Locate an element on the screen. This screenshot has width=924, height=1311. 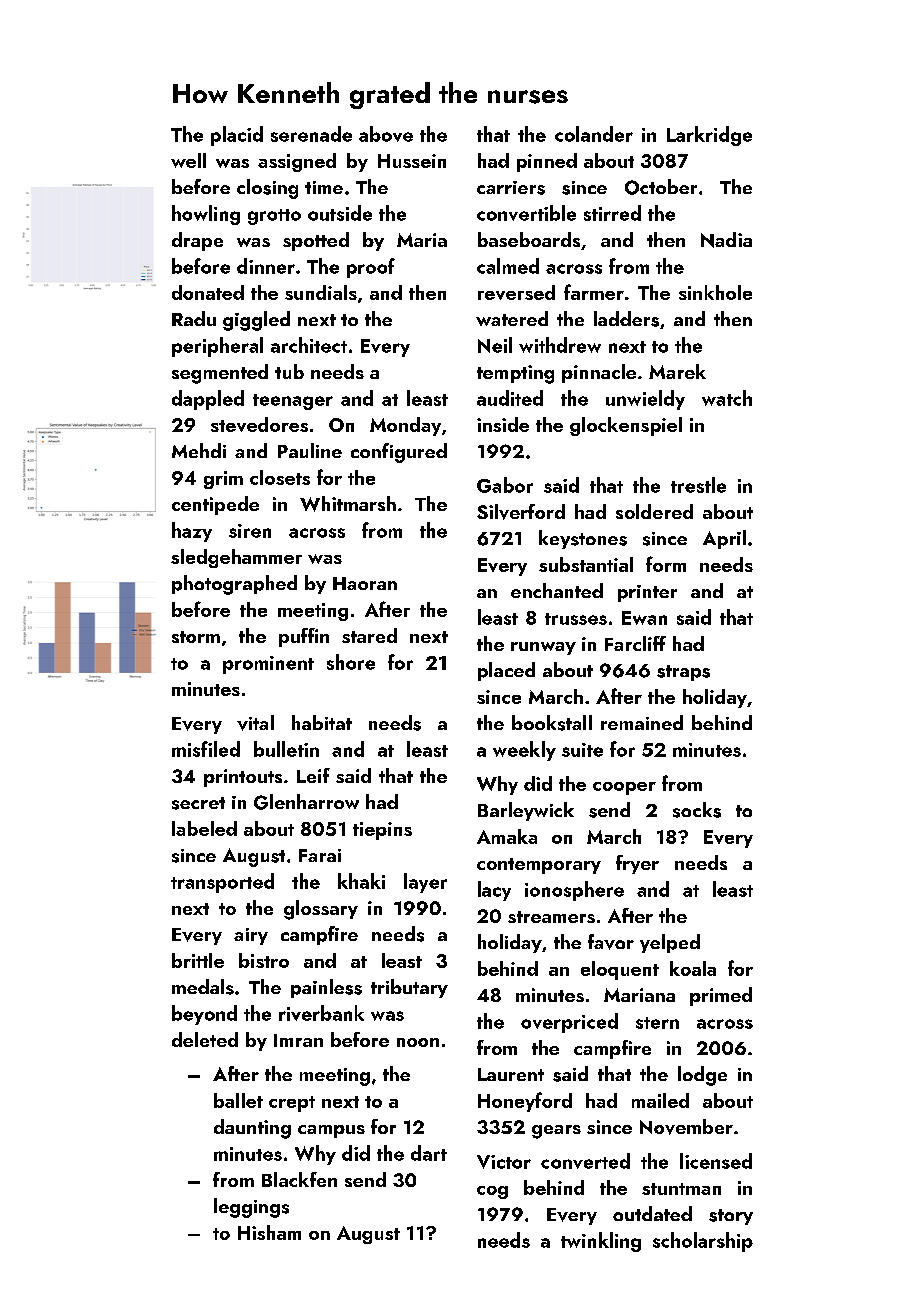
carriers is located at coordinates (511, 188).
